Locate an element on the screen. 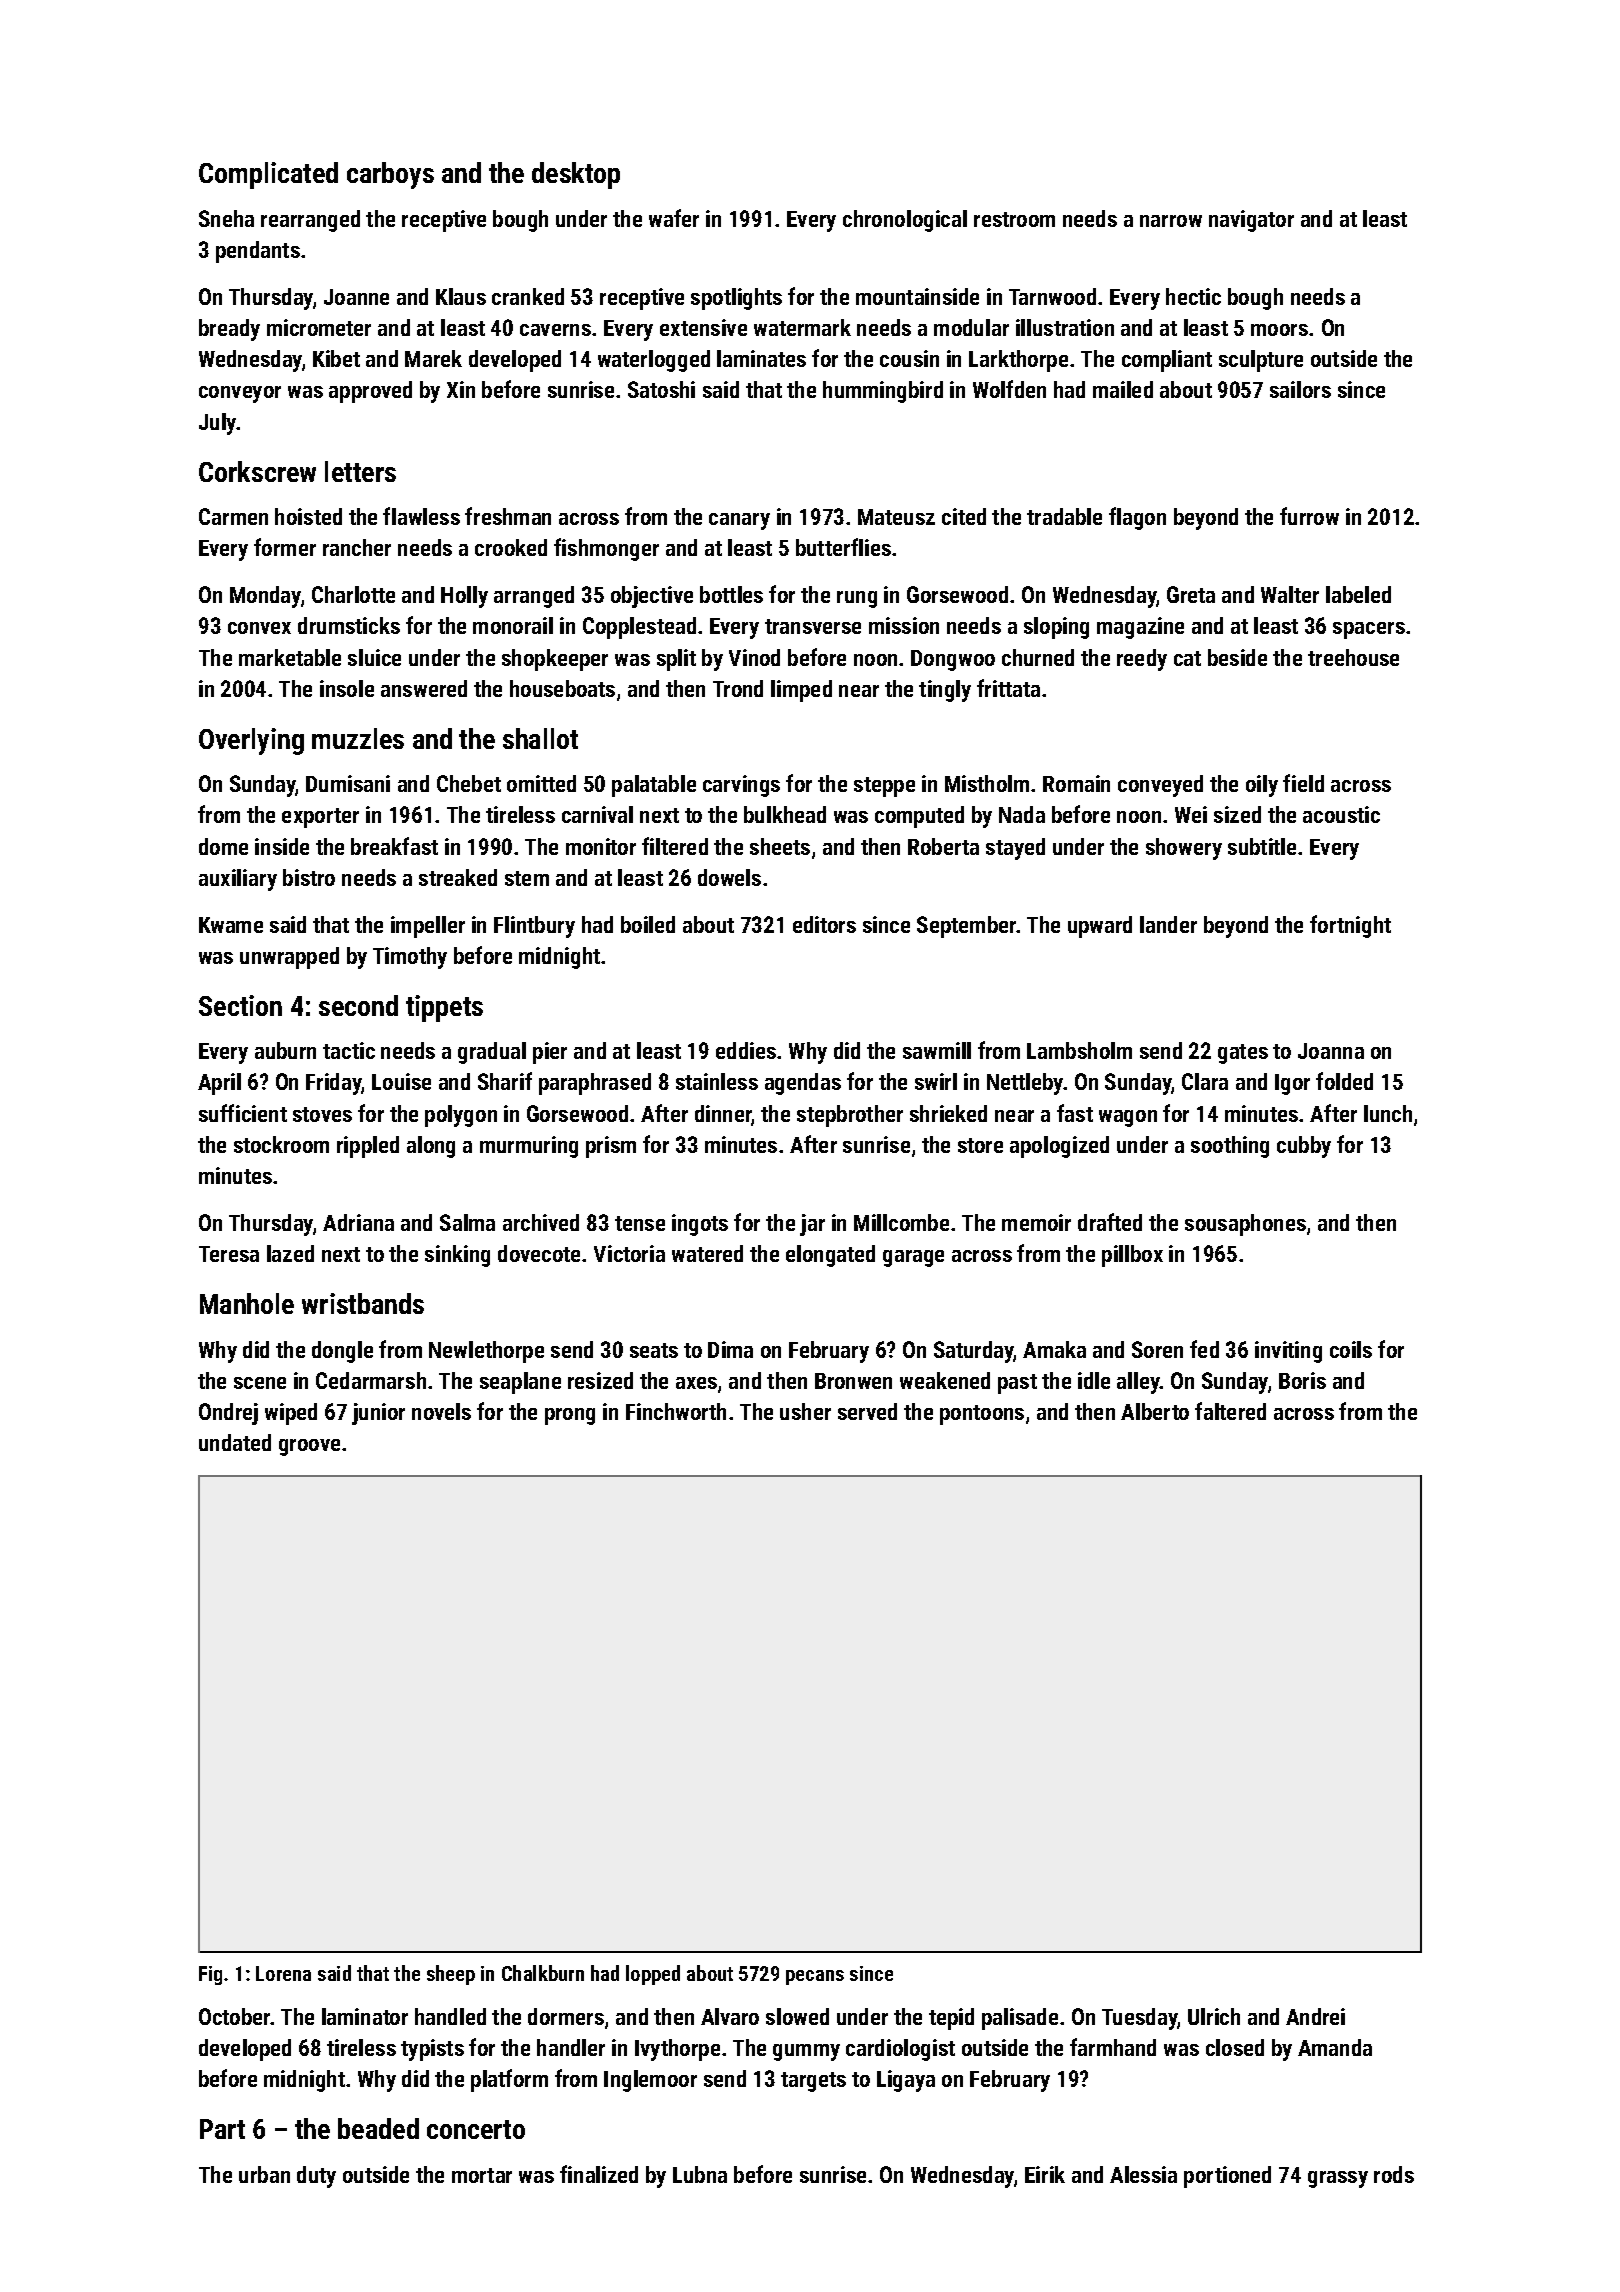  Boris is located at coordinates (1302, 1380).
